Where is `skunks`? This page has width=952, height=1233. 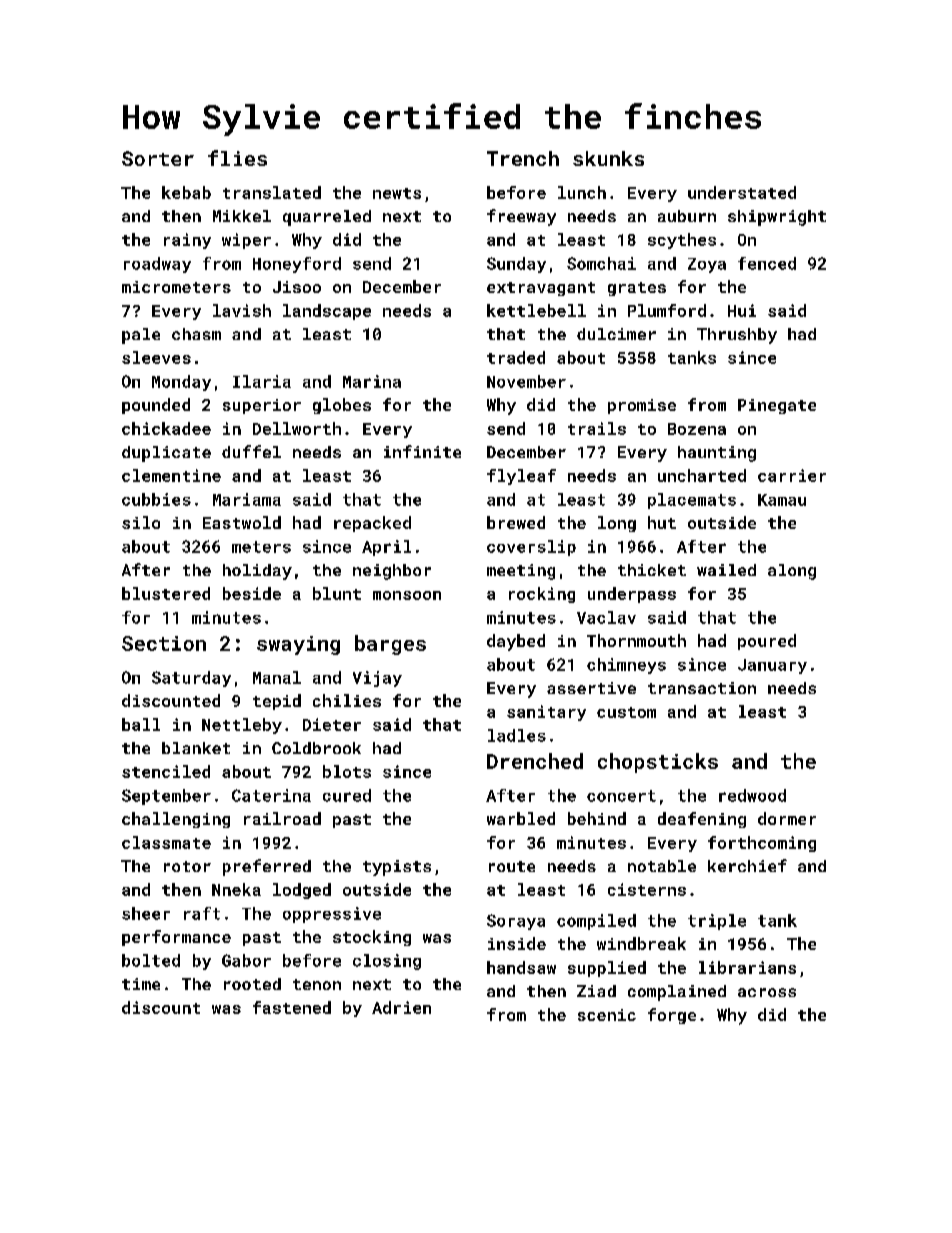
skunks is located at coordinates (608, 158).
